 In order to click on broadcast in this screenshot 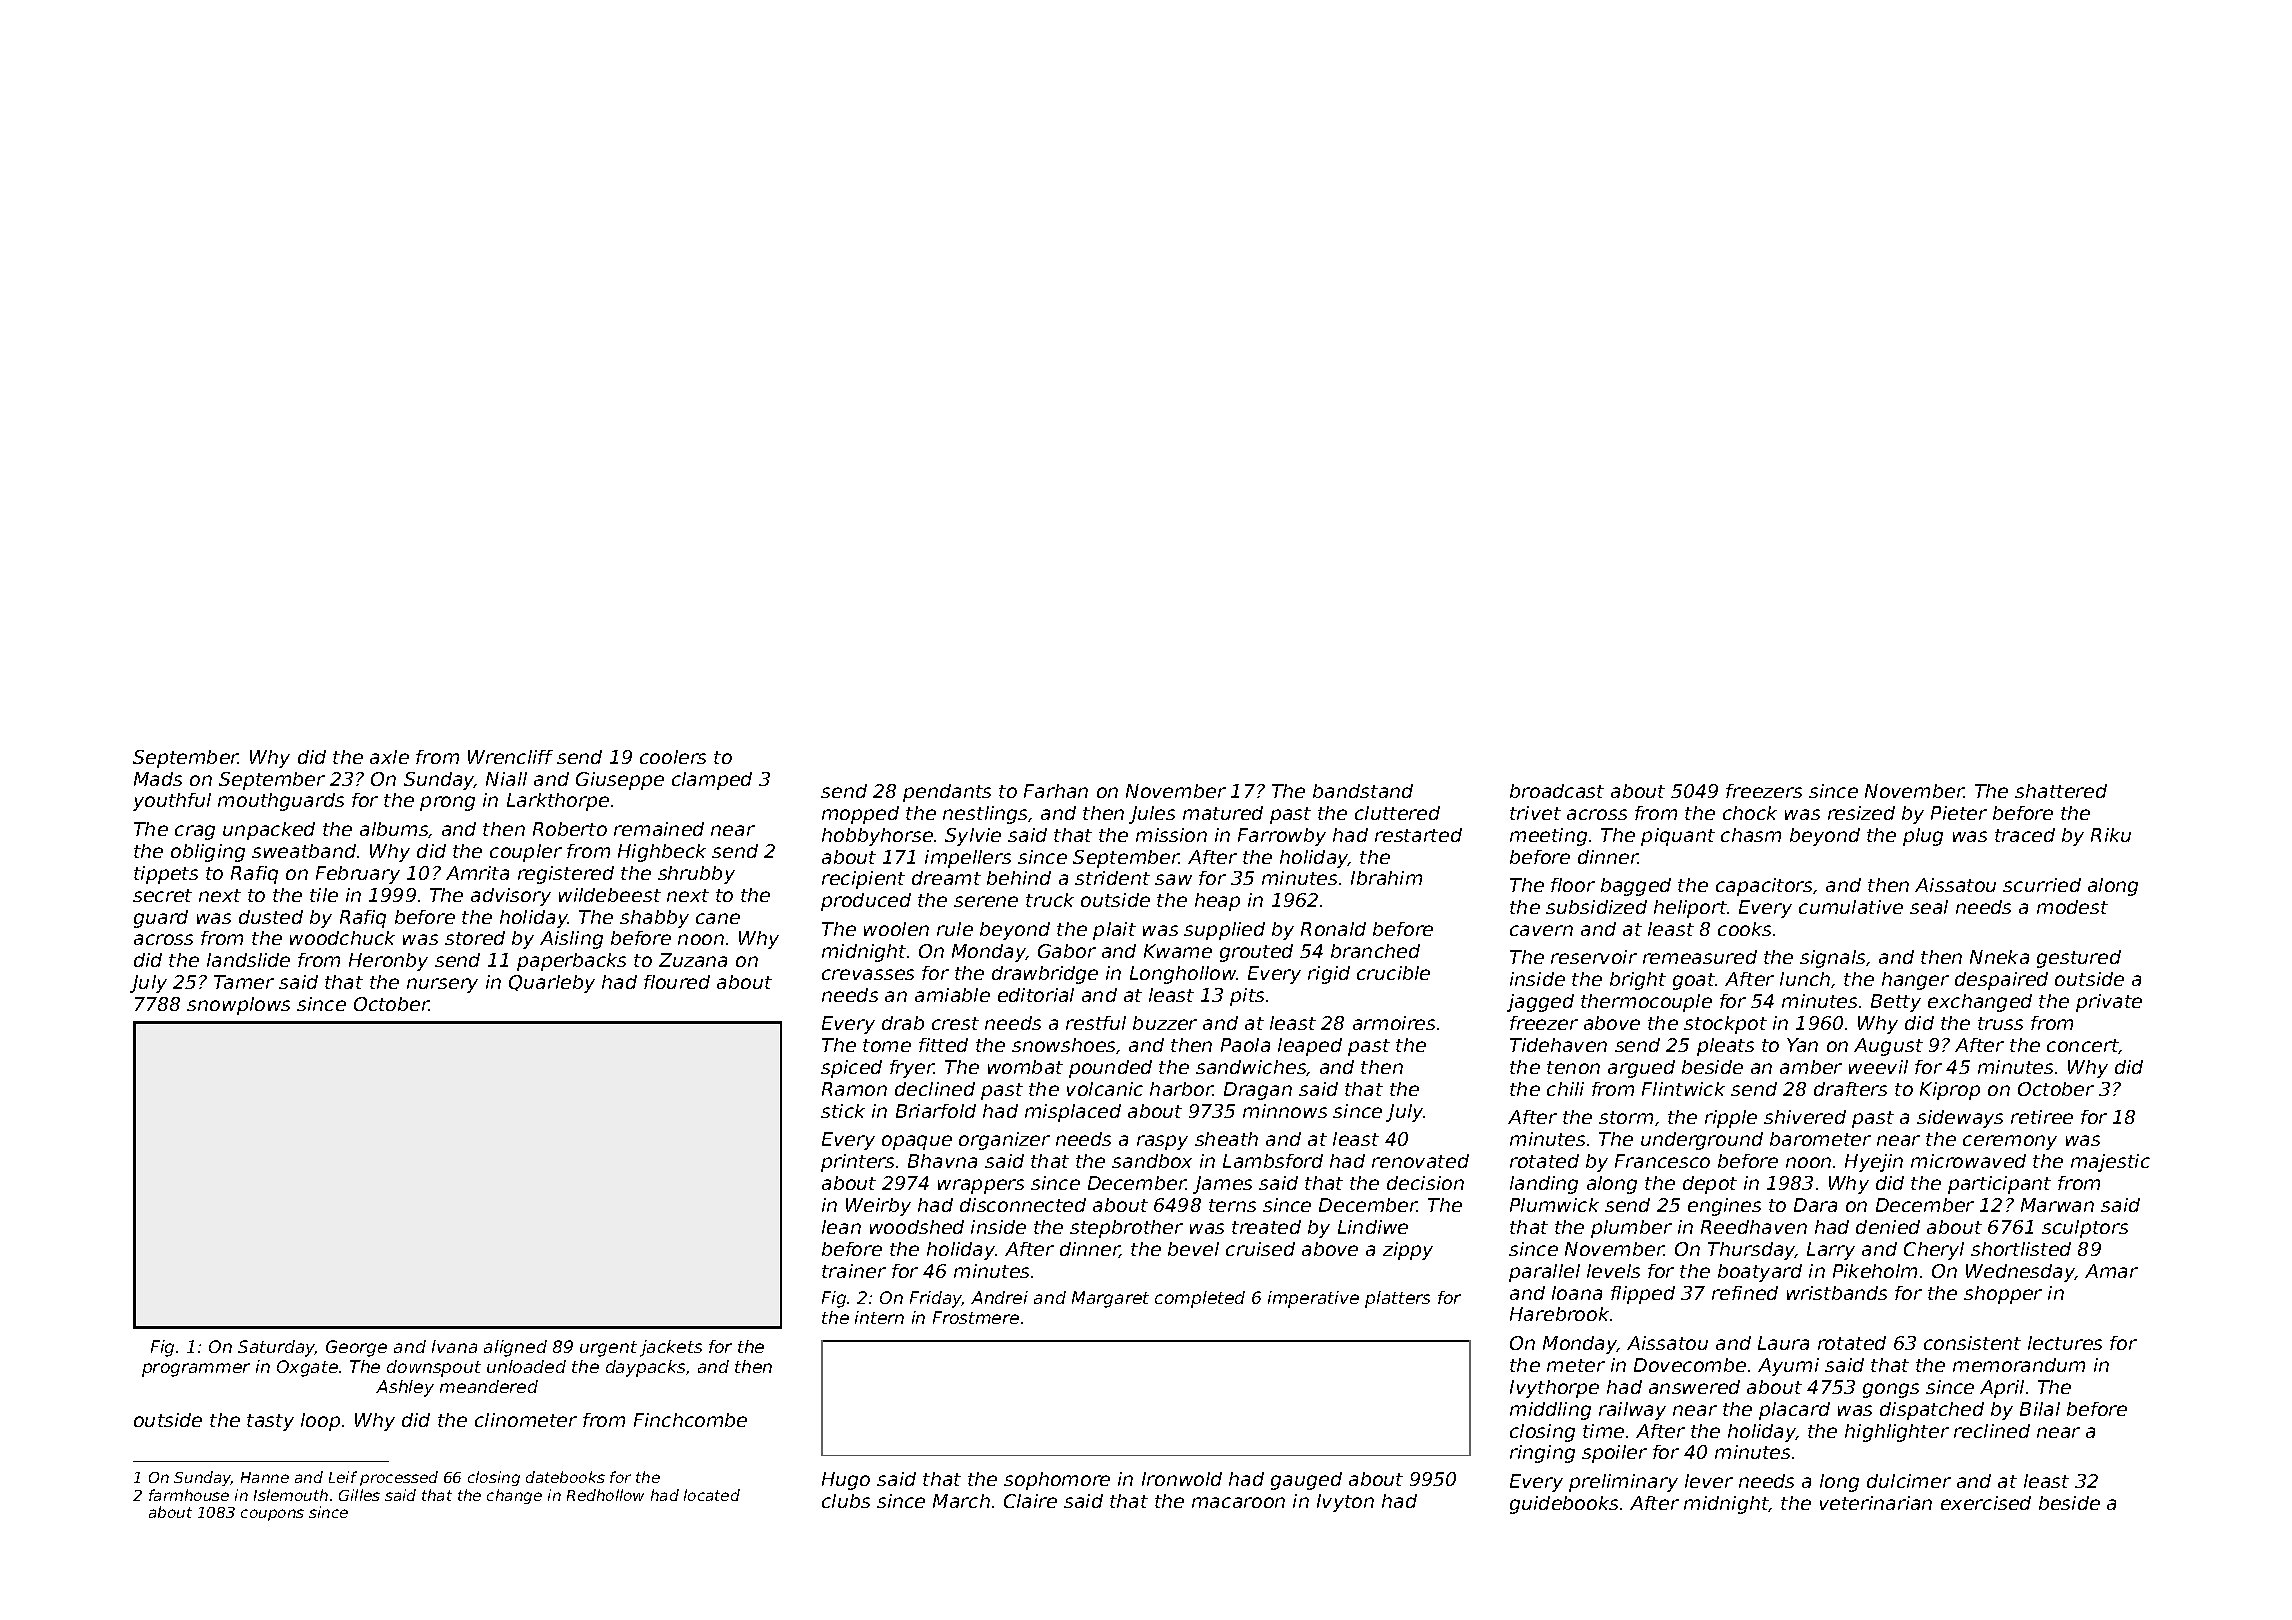, I will do `click(1557, 791)`.
